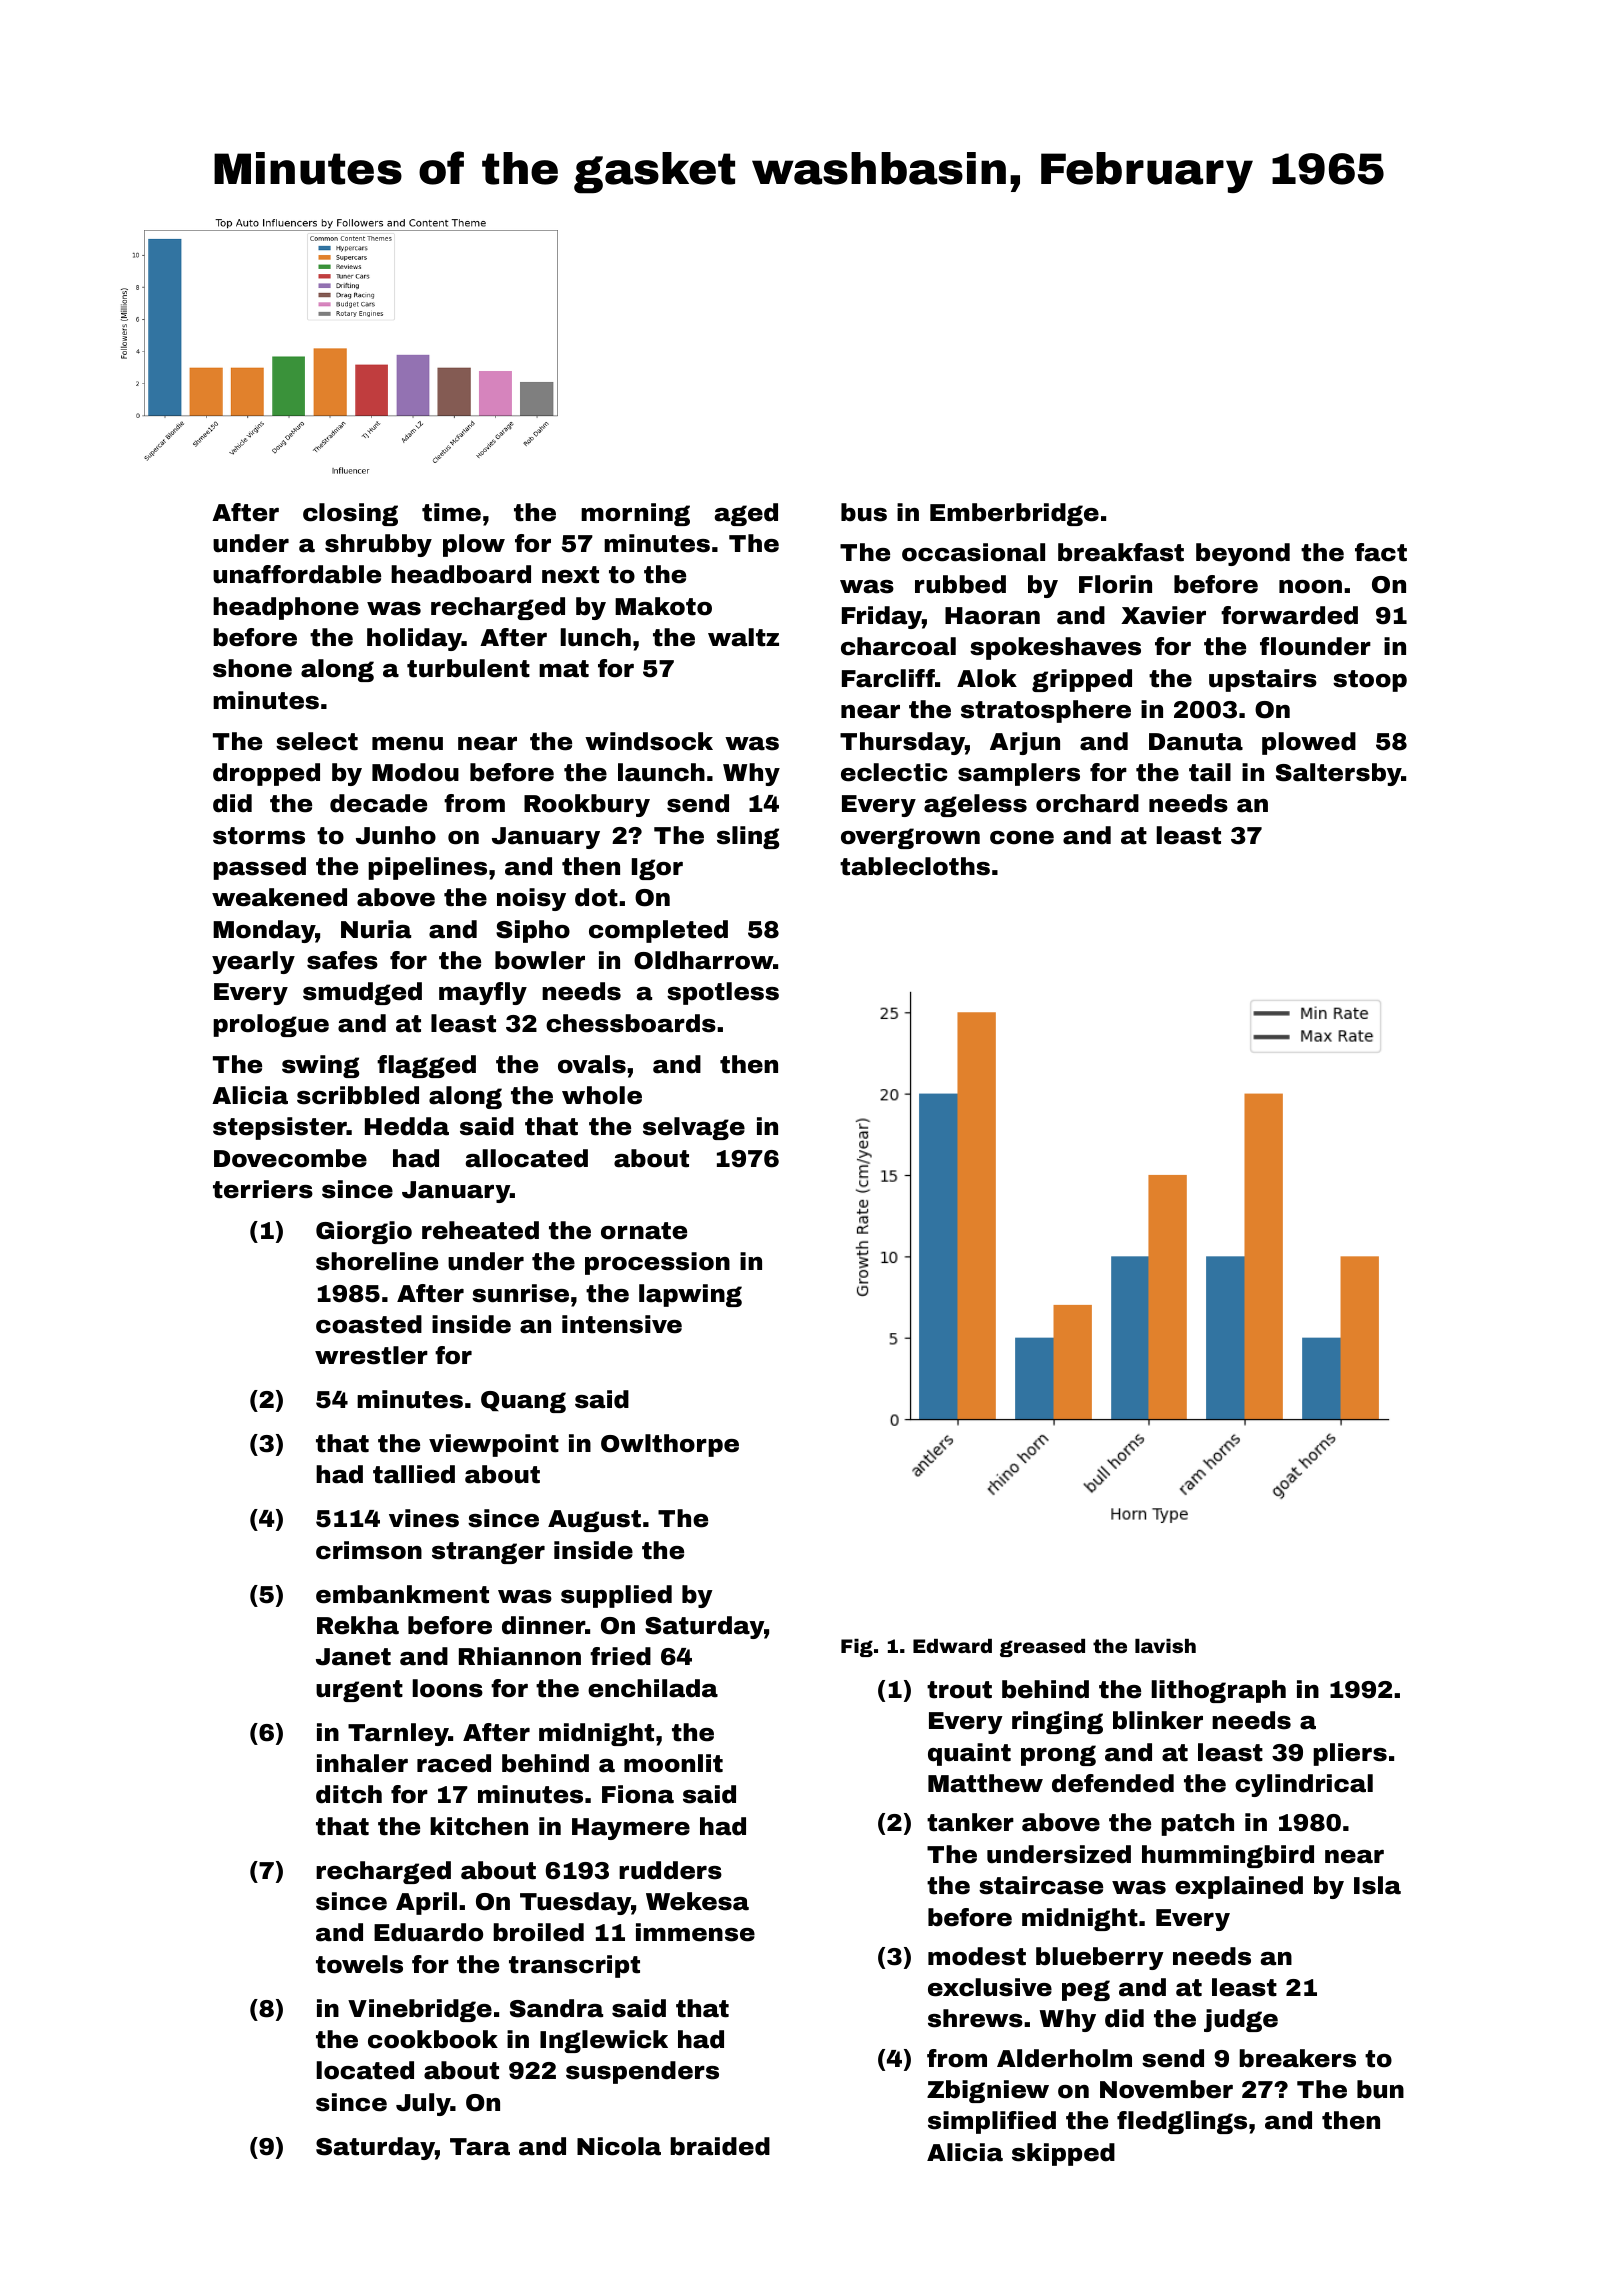  Describe the element at coordinates (350, 514) in the document. I see `closing` at that location.
